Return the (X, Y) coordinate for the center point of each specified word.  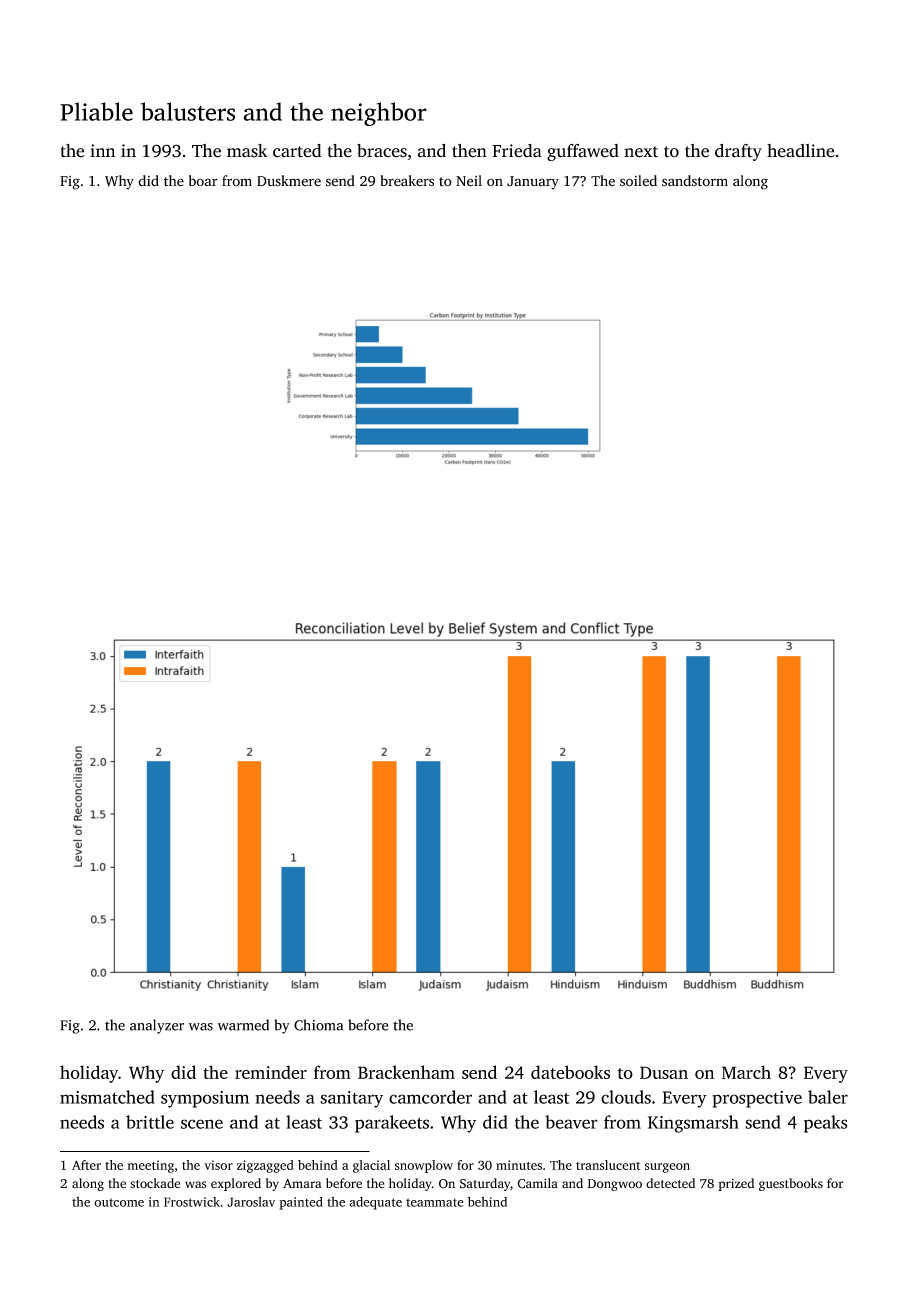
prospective (757, 1099)
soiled (638, 181)
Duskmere (289, 181)
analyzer (157, 1026)
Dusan (664, 1072)
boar (203, 180)
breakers (407, 181)
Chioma (318, 1025)
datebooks (570, 1072)
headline (801, 151)
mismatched (107, 1097)
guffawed (583, 152)
